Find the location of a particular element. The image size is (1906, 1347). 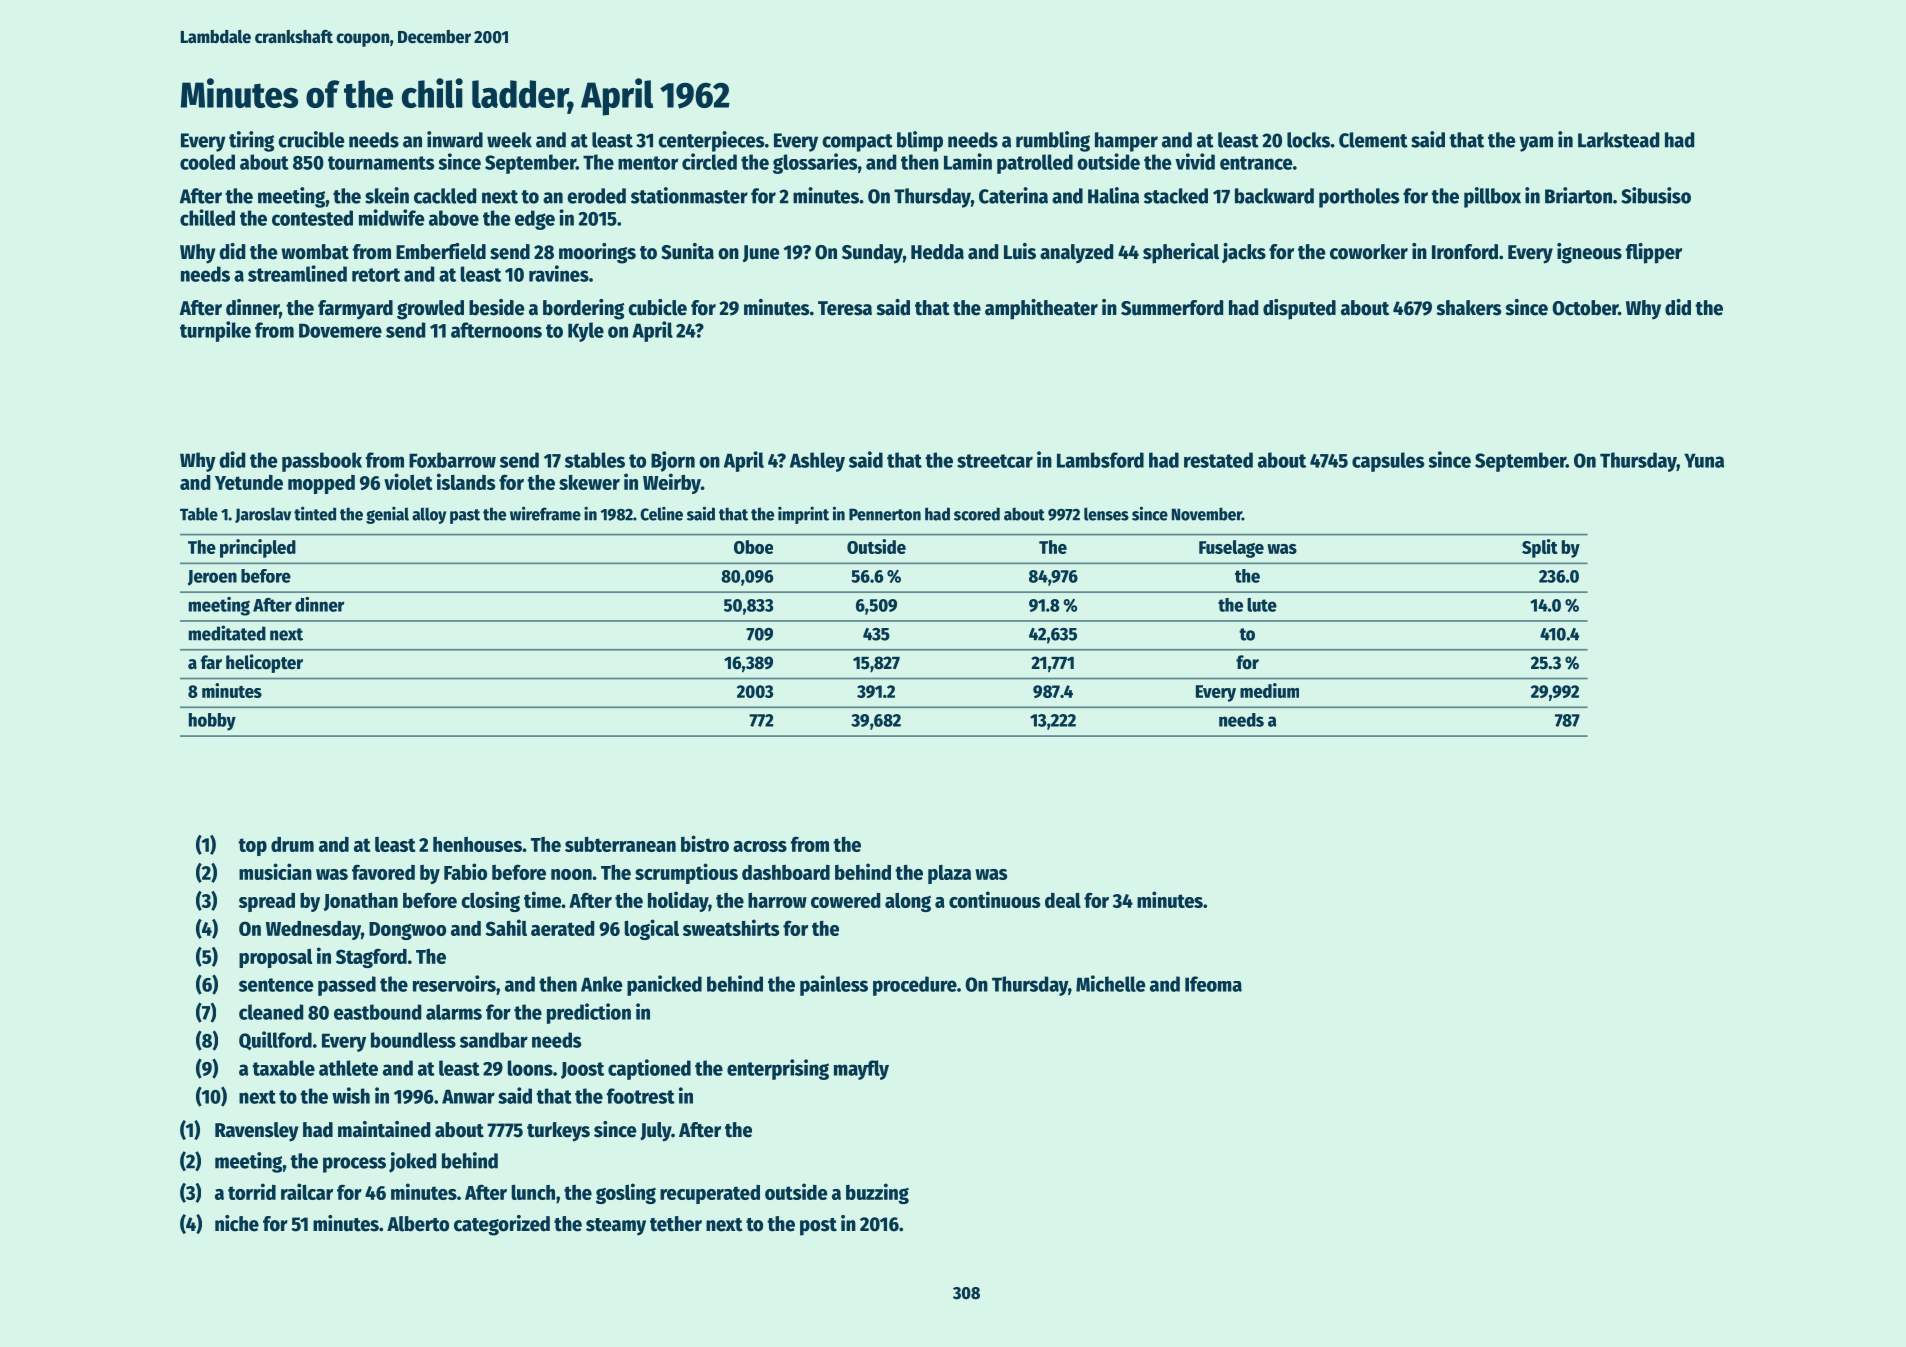

imprint is located at coordinates (803, 515).
